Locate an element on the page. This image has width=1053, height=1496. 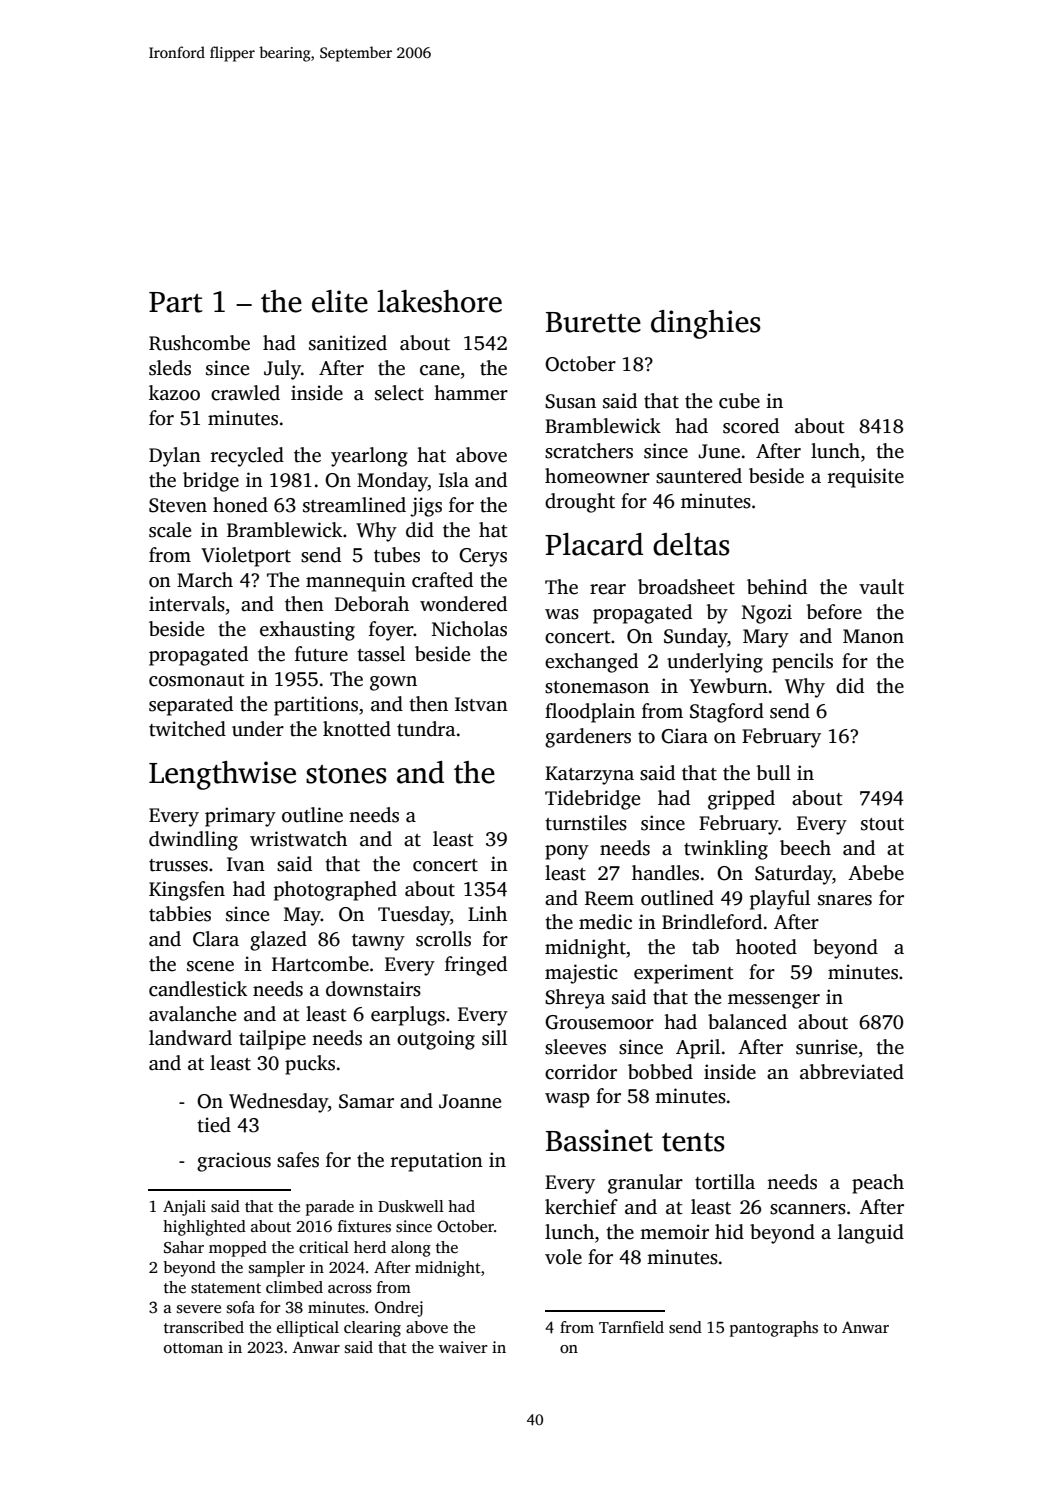
yearlong is located at coordinates (369, 457).
